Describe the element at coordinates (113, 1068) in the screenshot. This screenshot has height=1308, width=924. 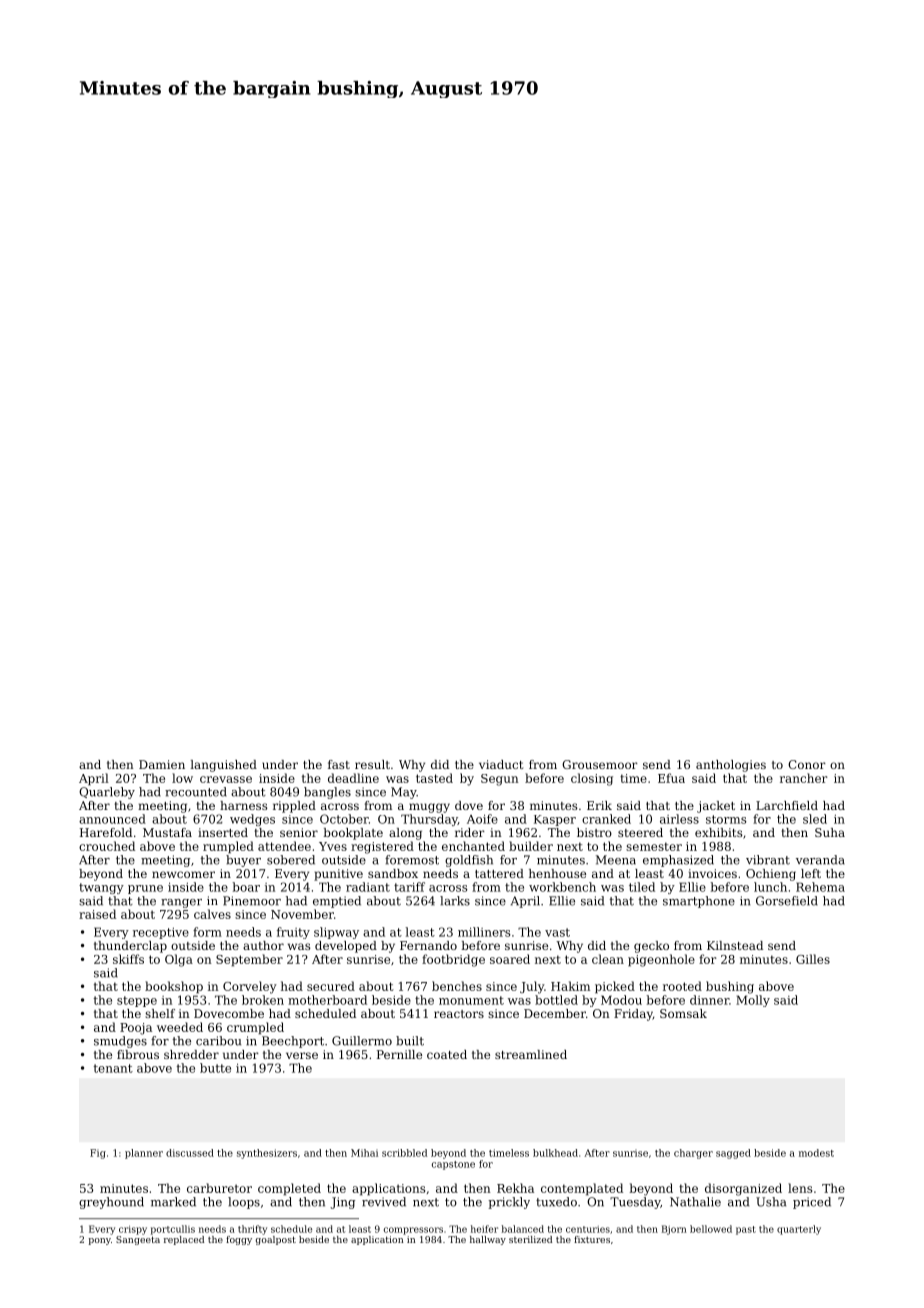
I see `tenant` at that location.
